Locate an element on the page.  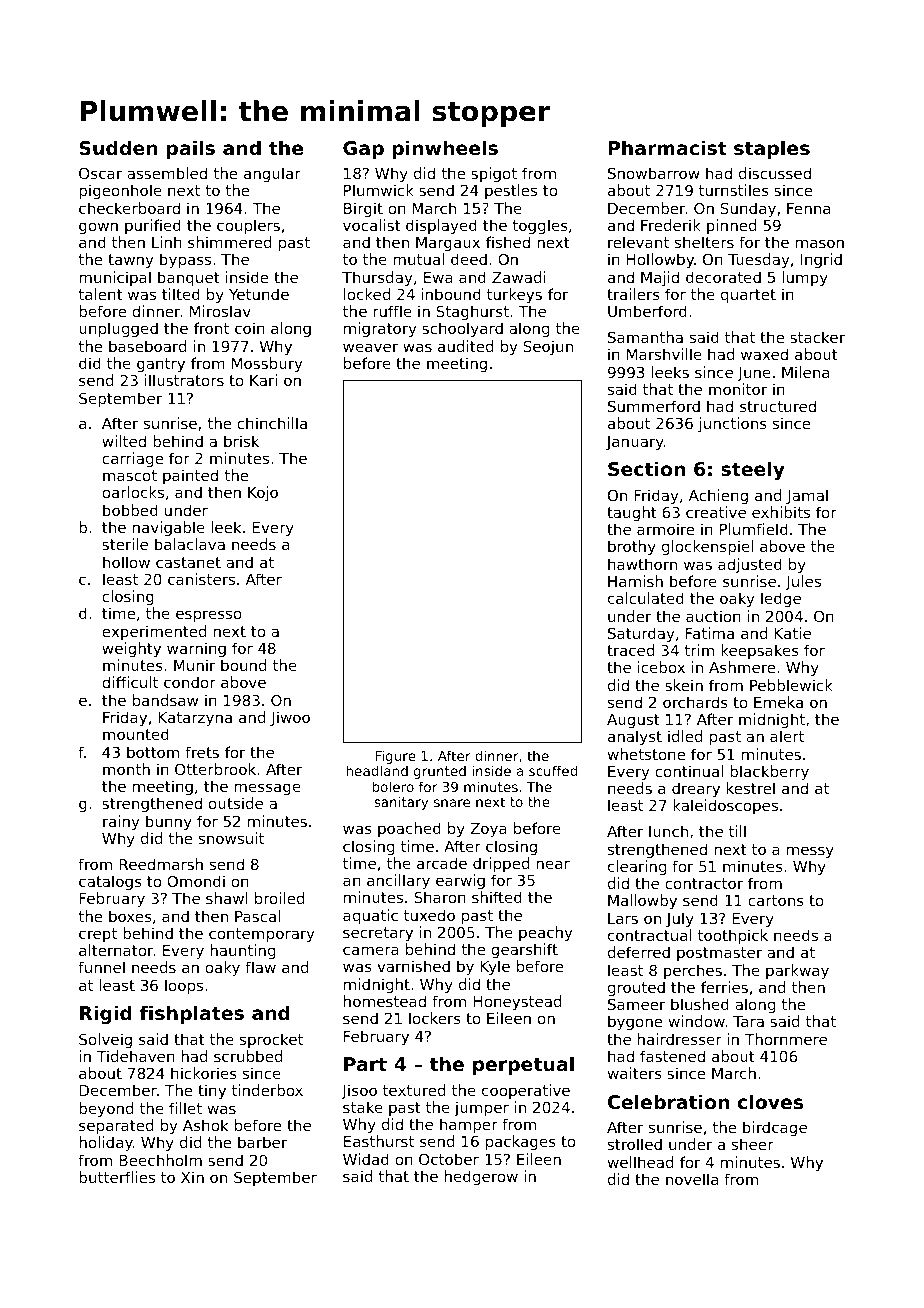
separated is located at coordinates (116, 1126).
